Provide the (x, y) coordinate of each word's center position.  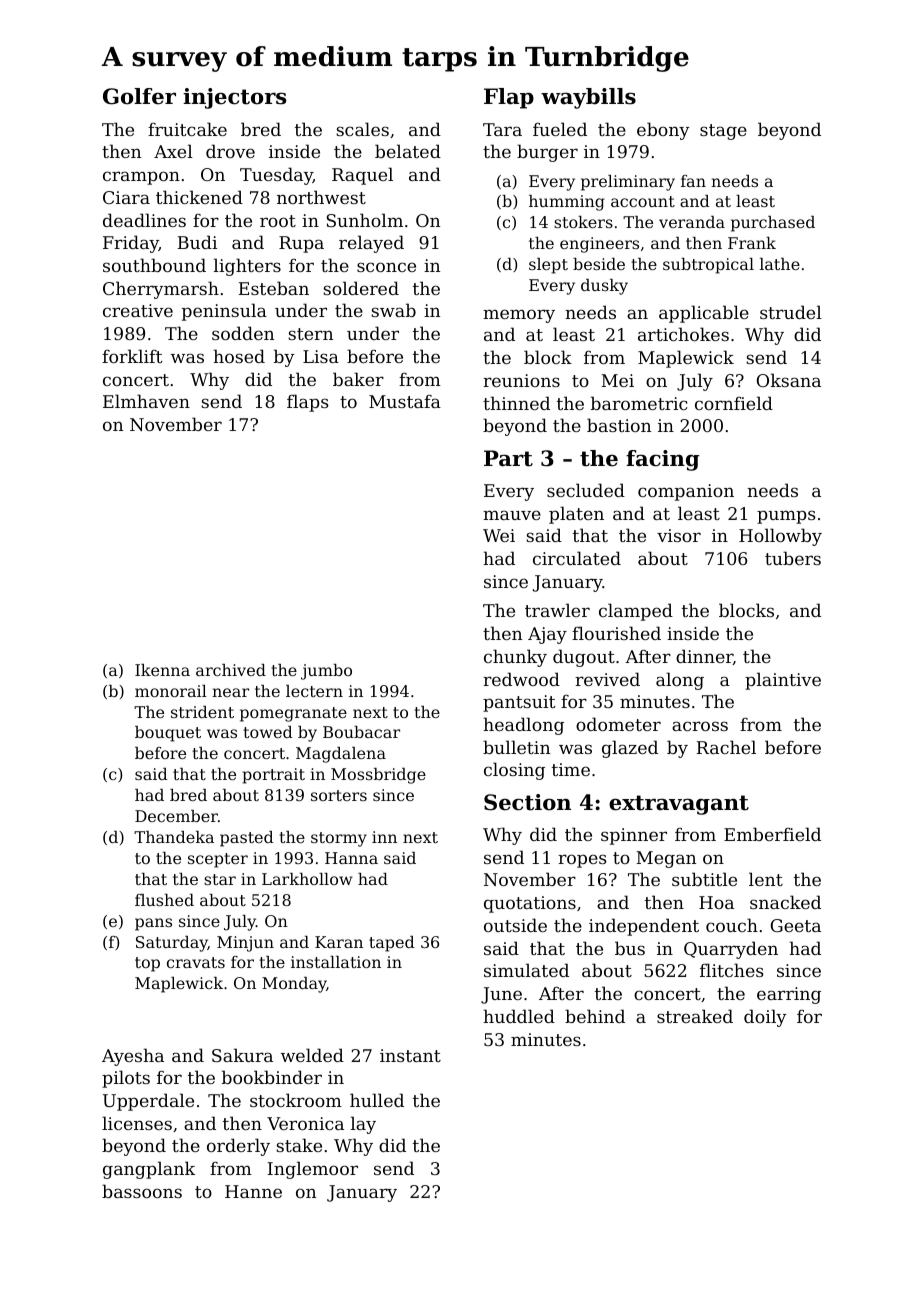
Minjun (245, 944)
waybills (588, 98)
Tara (502, 129)
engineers (599, 245)
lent (766, 879)
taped (392, 944)
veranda (692, 222)
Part (508, 458)
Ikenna (162, 670)
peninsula (224, 312)
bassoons (142, 1191)
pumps (786, 517)
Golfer (139, 96)
